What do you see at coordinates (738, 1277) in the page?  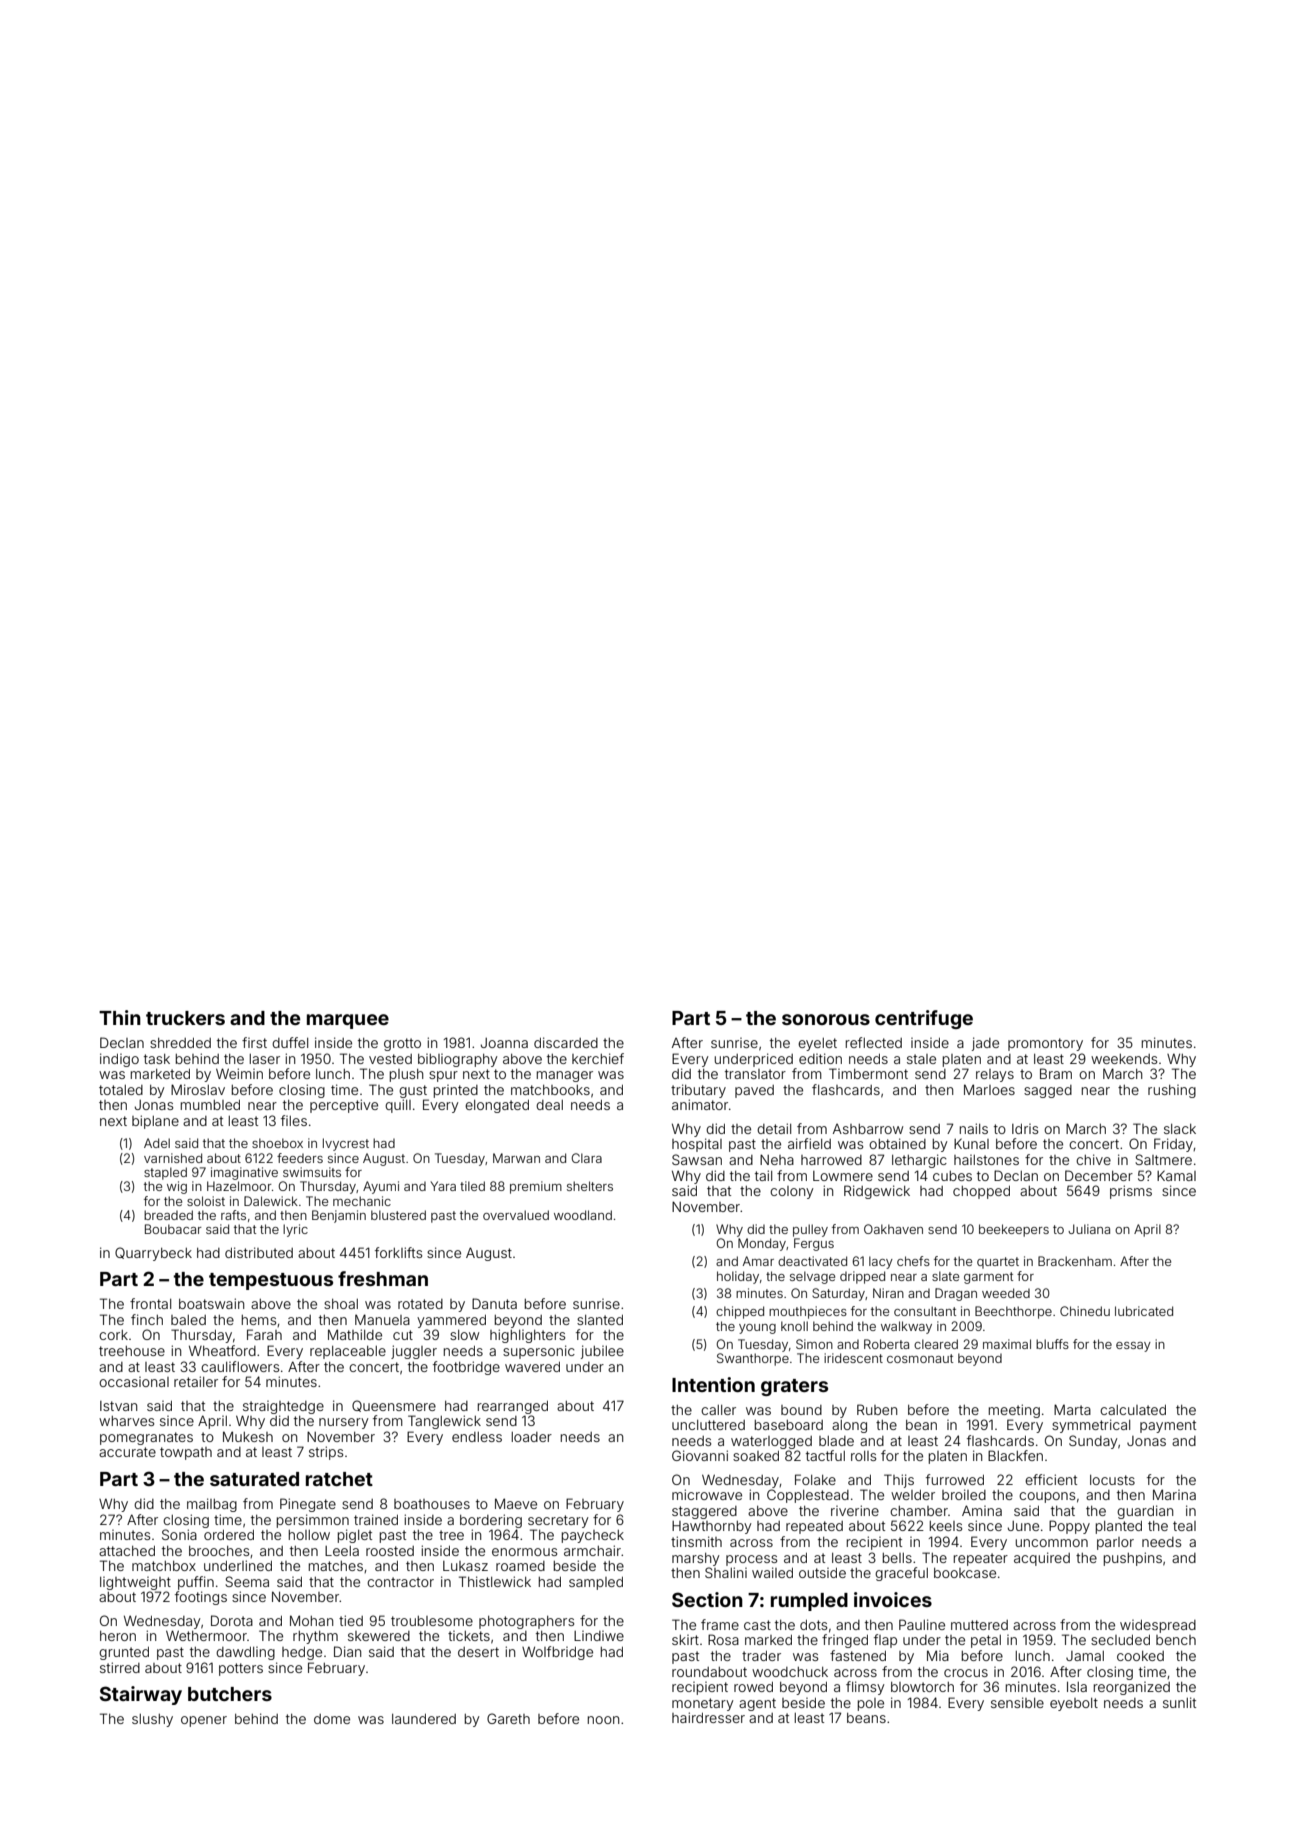 I see `holiday` at bounding box center [738, 1277].
